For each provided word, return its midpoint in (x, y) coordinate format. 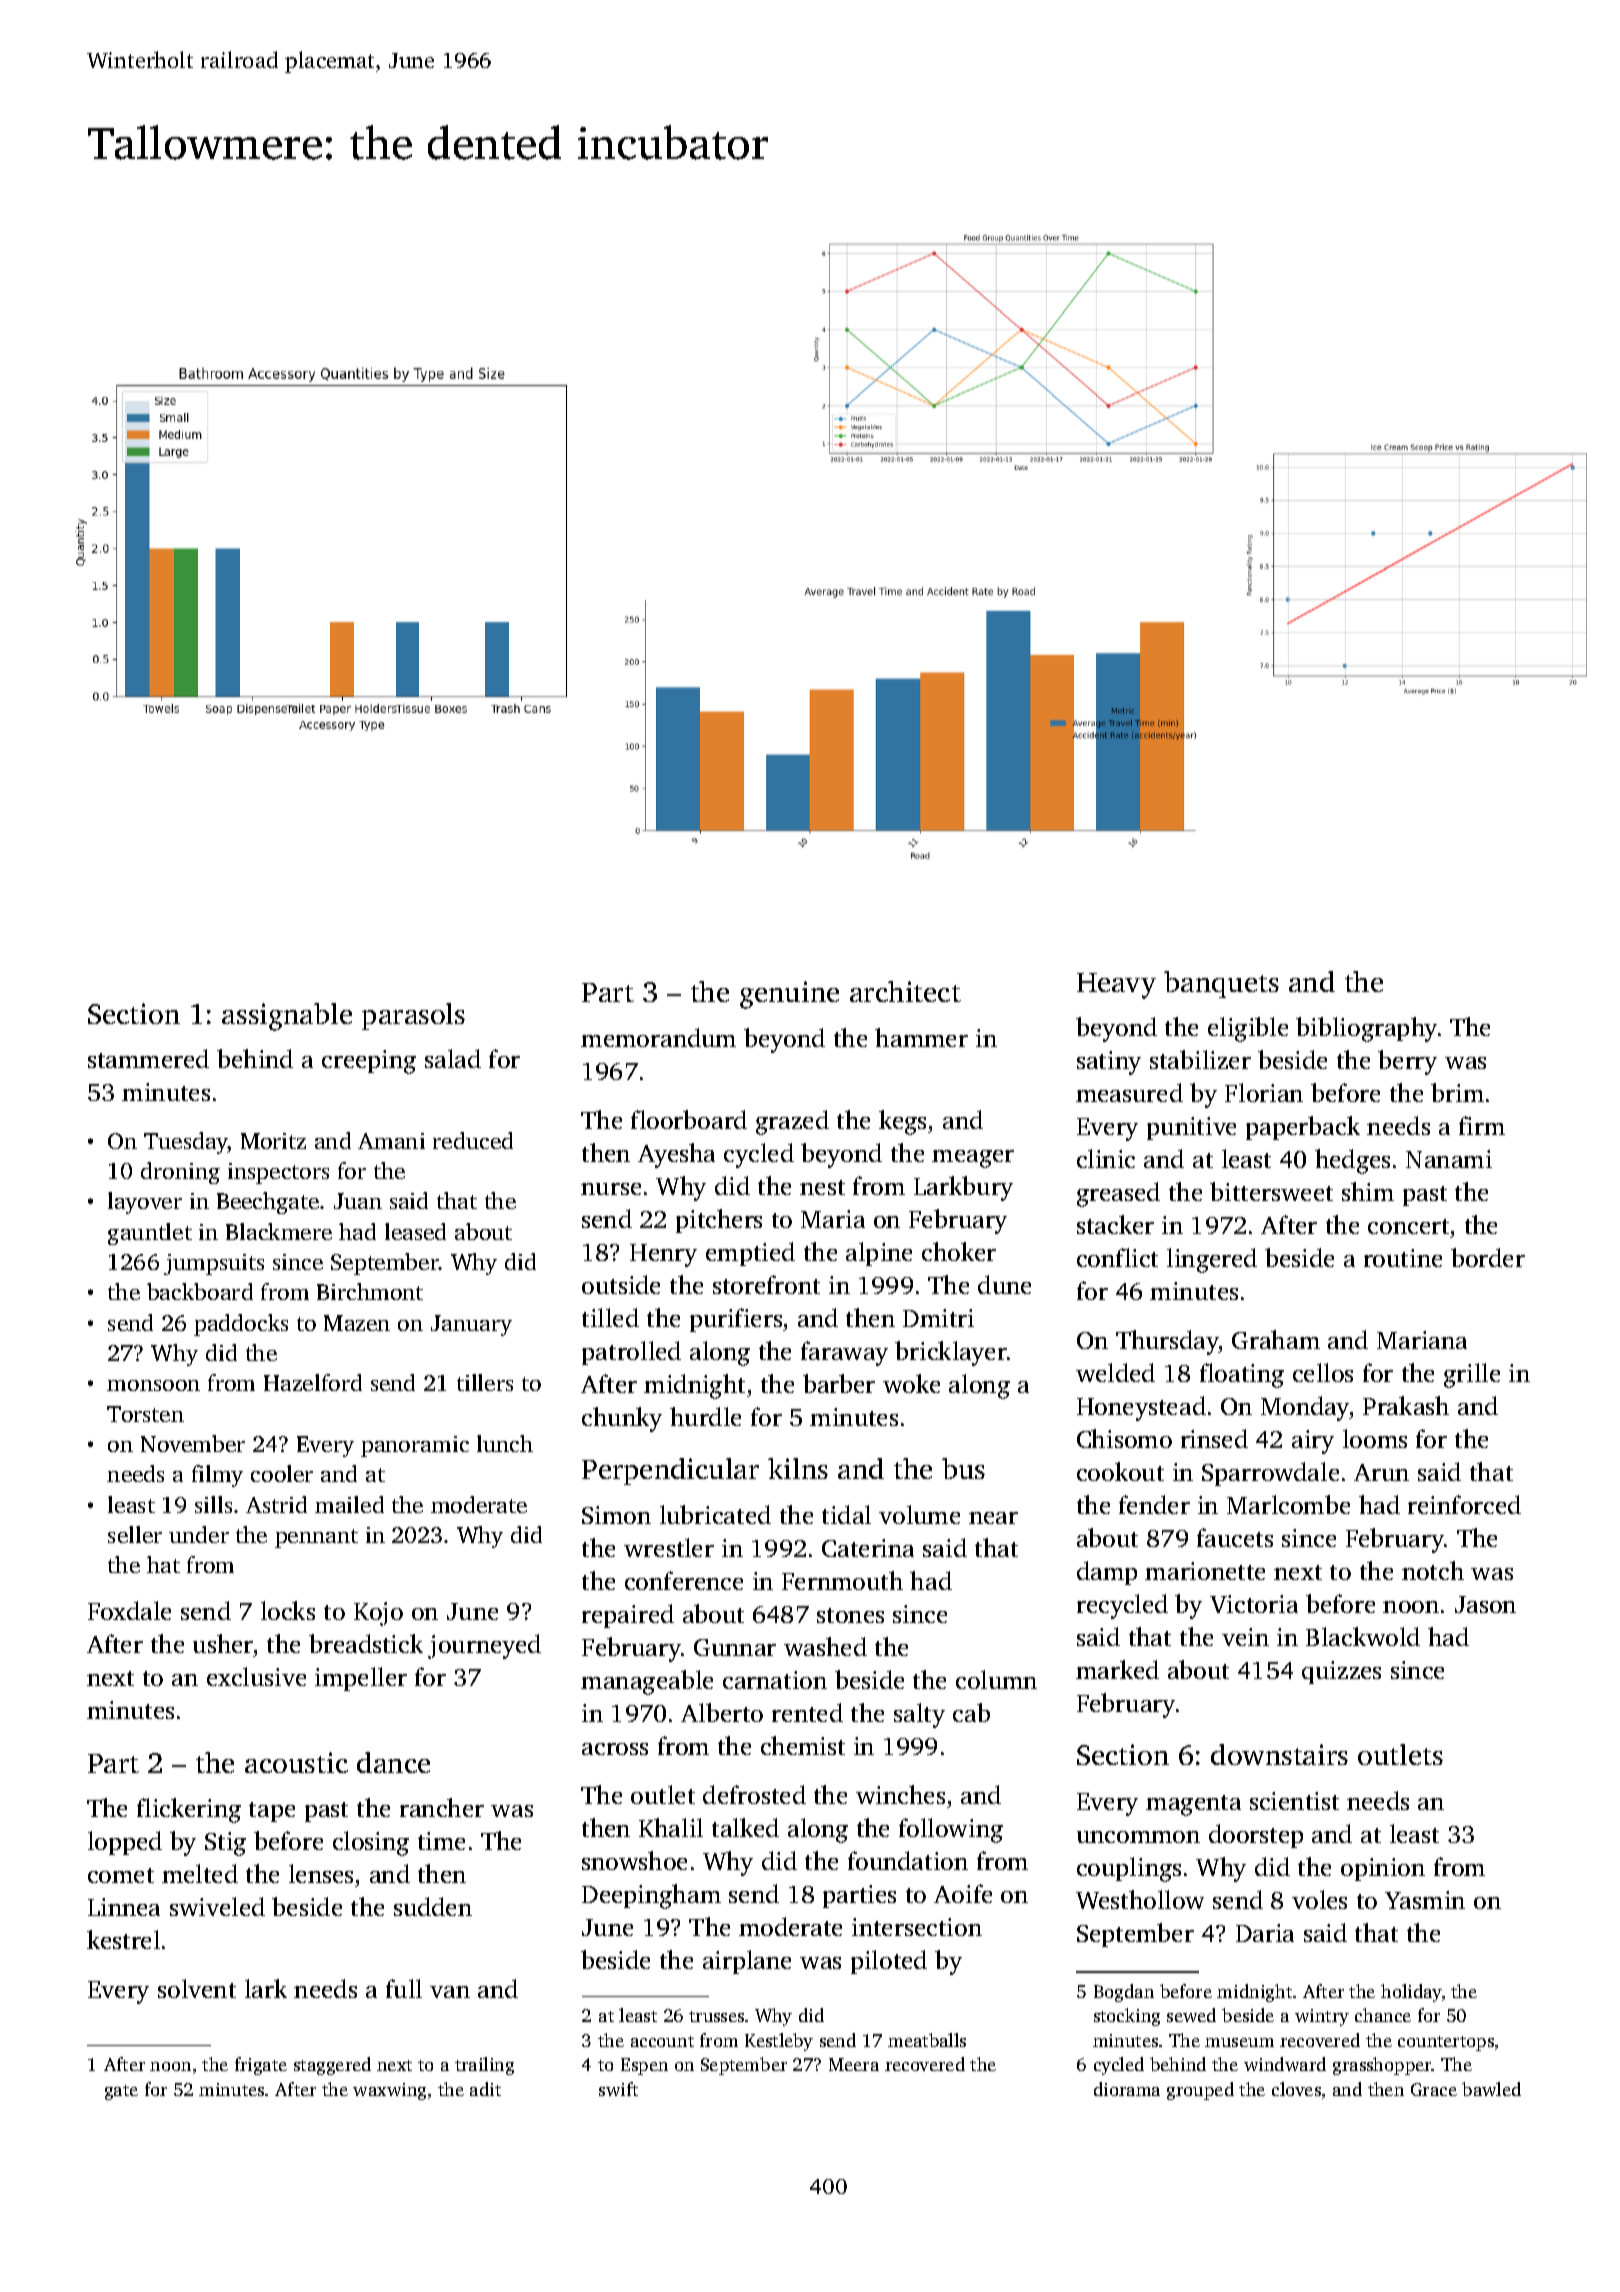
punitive (1191, 1128)
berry (1407, 1062)
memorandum (658, 1037)
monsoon (153, 1385)
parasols (413, 1016)
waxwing (389, 2091)
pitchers (719, 1221)
